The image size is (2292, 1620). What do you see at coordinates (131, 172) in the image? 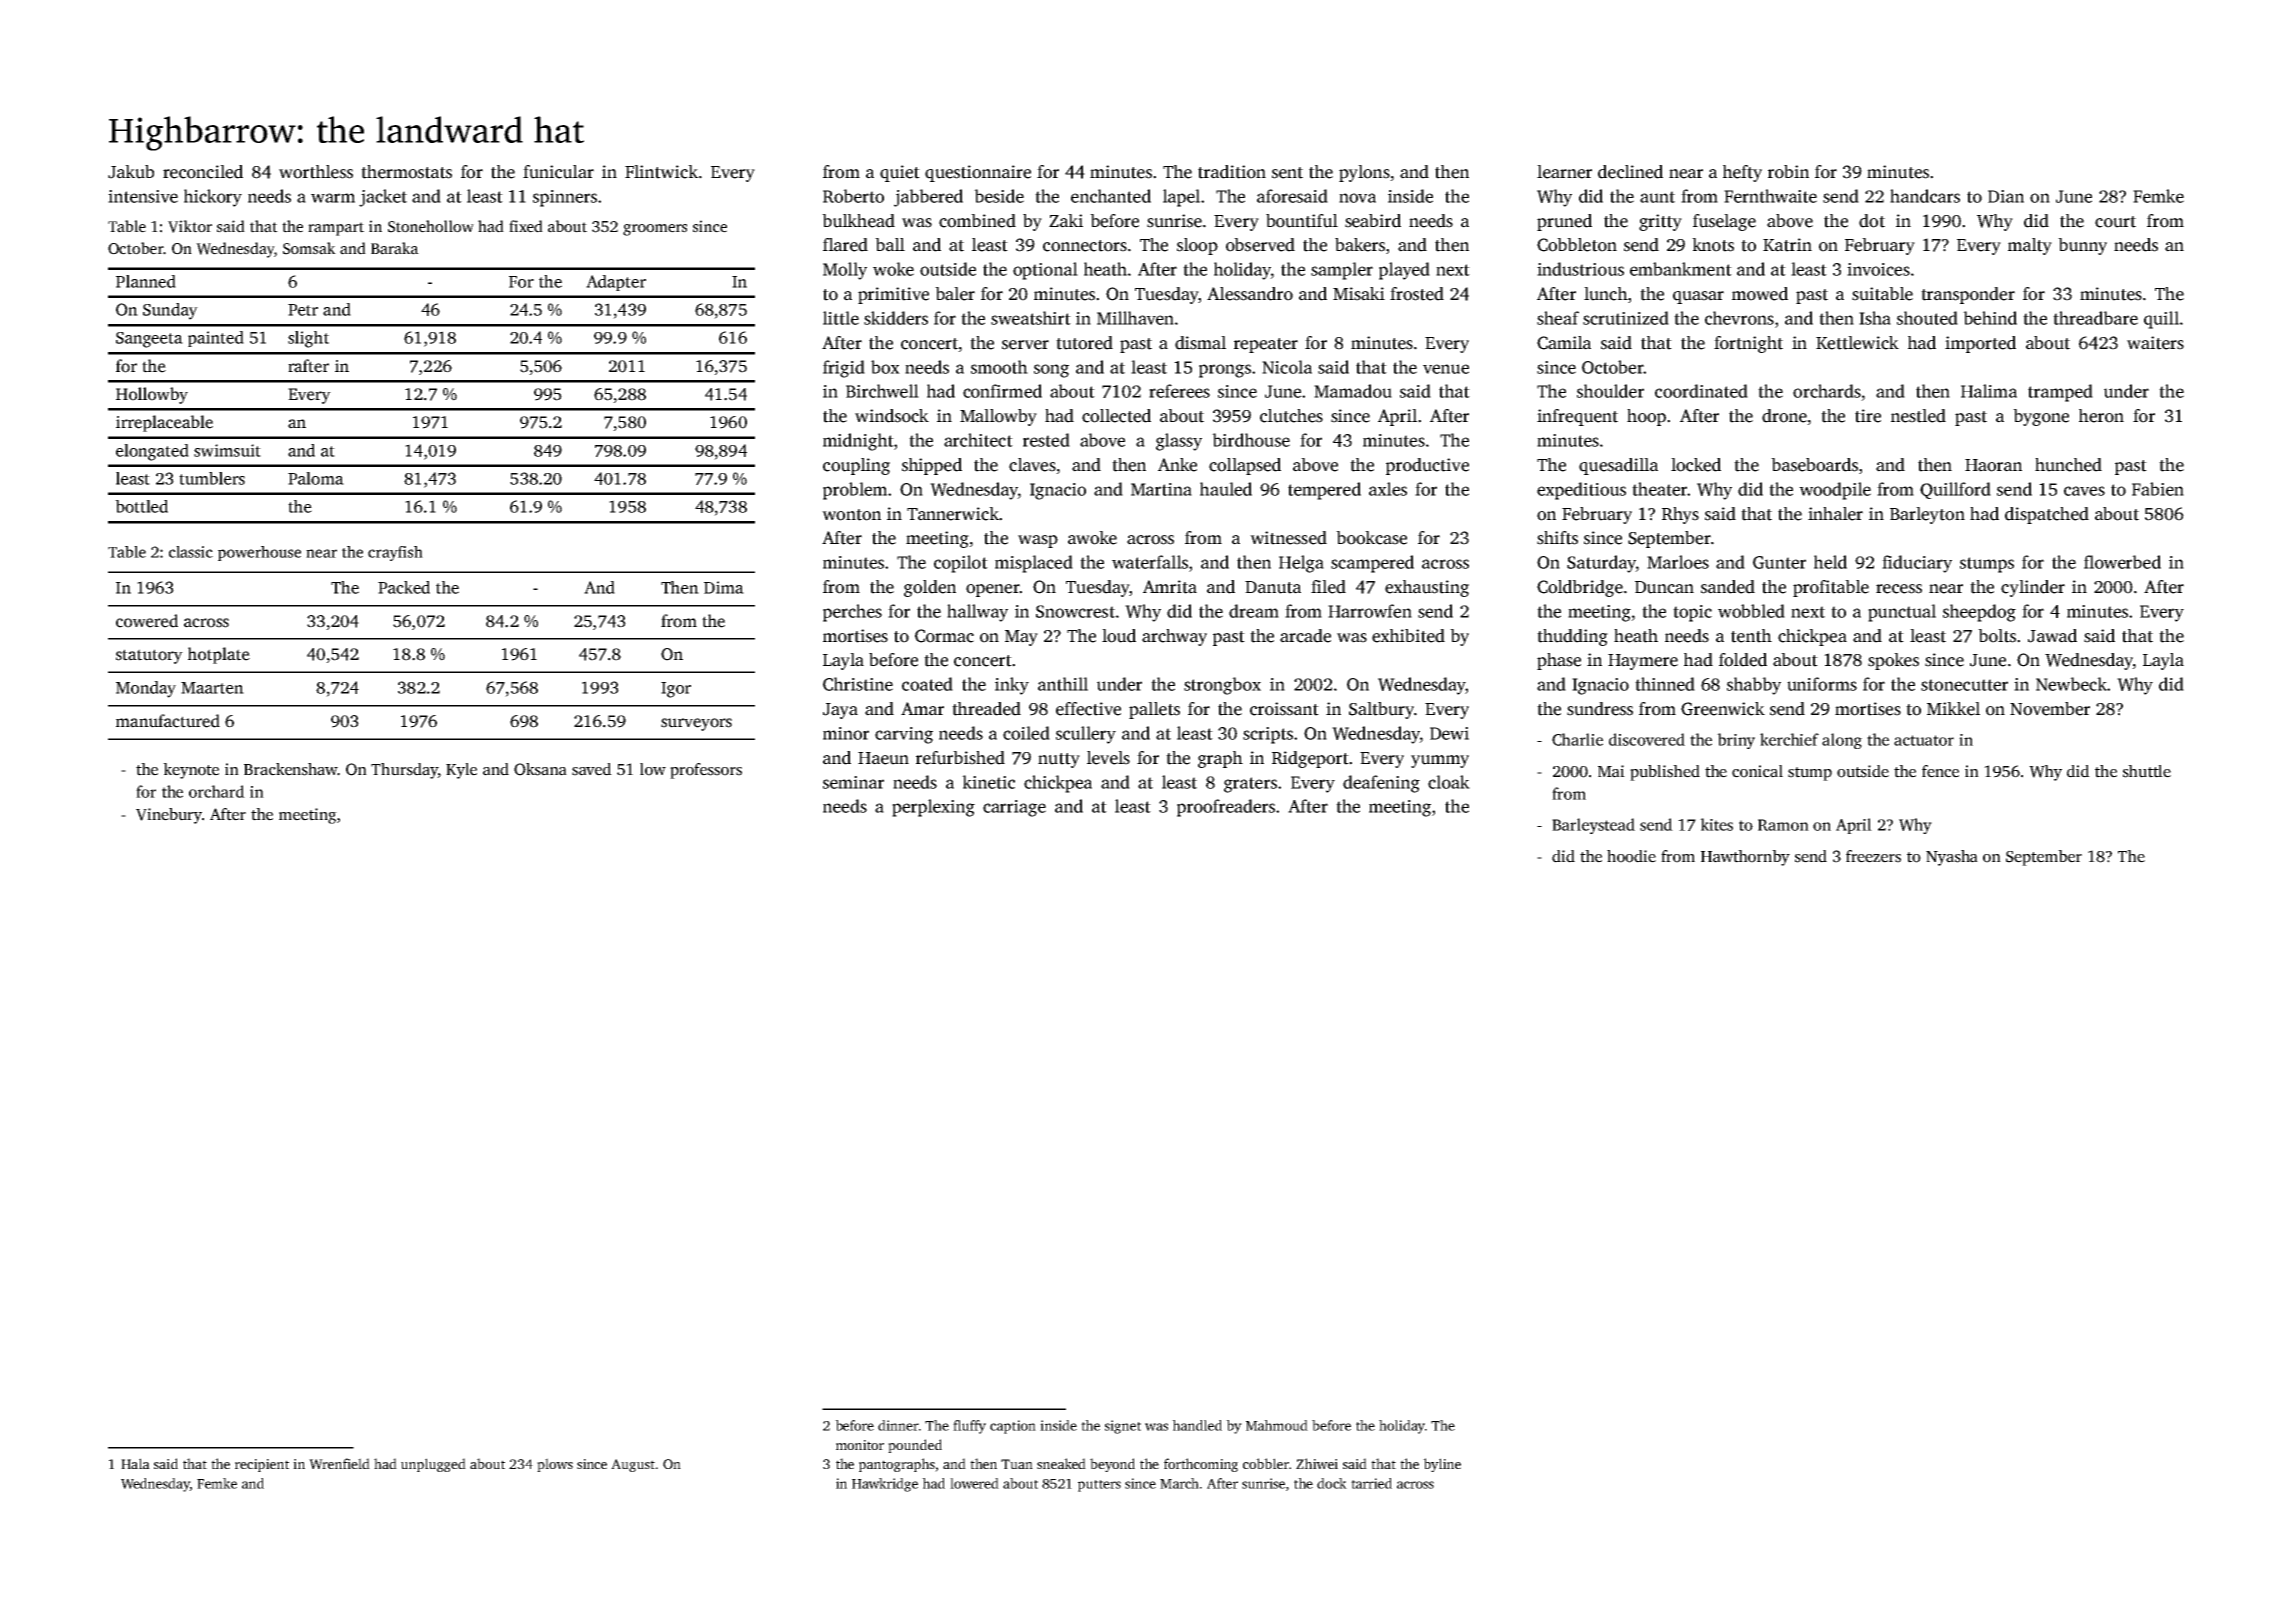
I see `Jakub` at bounding box center [131, 172].
